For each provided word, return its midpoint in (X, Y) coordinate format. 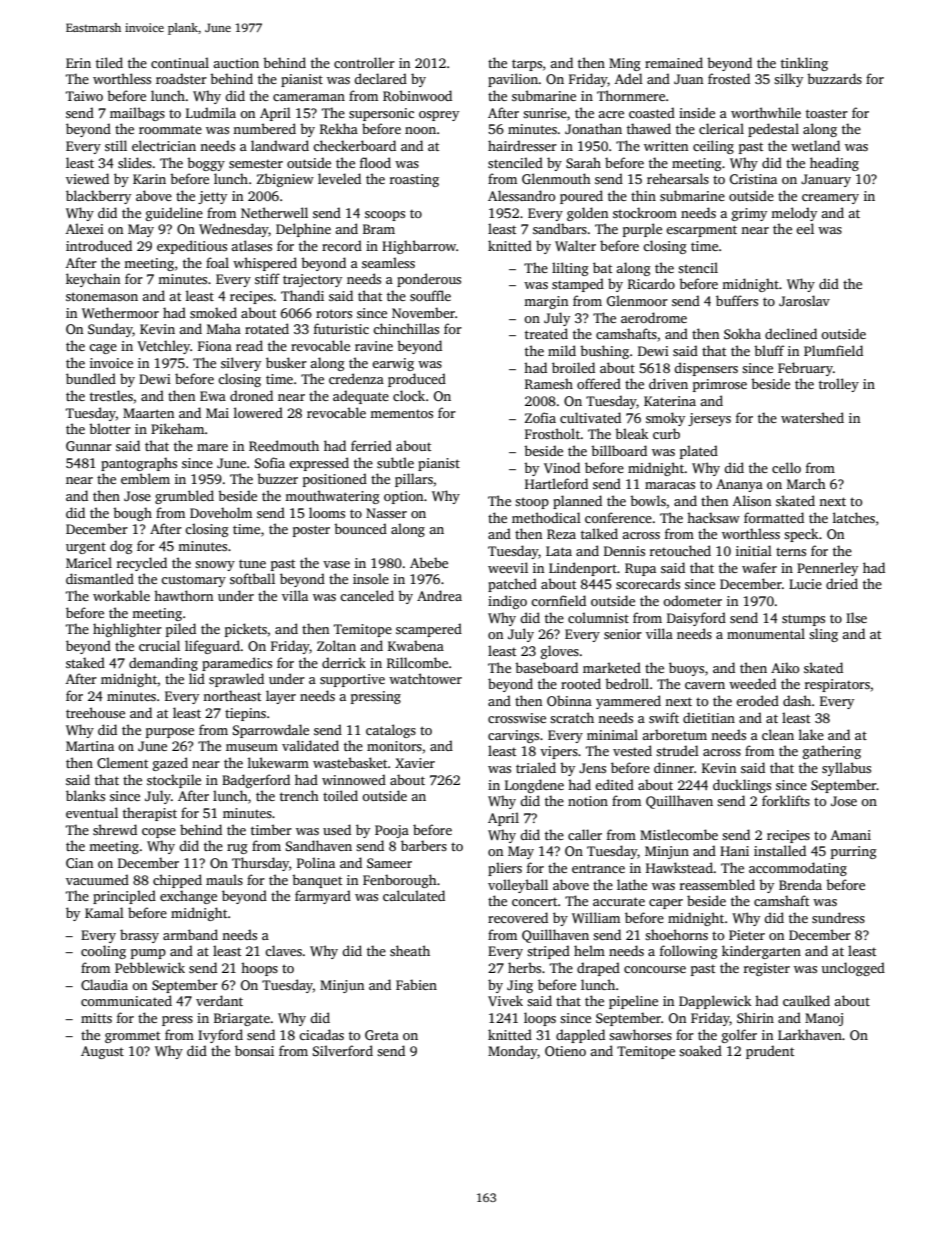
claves (283, 950)
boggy (206, 164)
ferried (371, 445)
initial (754, 550)
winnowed (354, 779)
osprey (439, 116)
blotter (110, 428)
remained (674, 62)
